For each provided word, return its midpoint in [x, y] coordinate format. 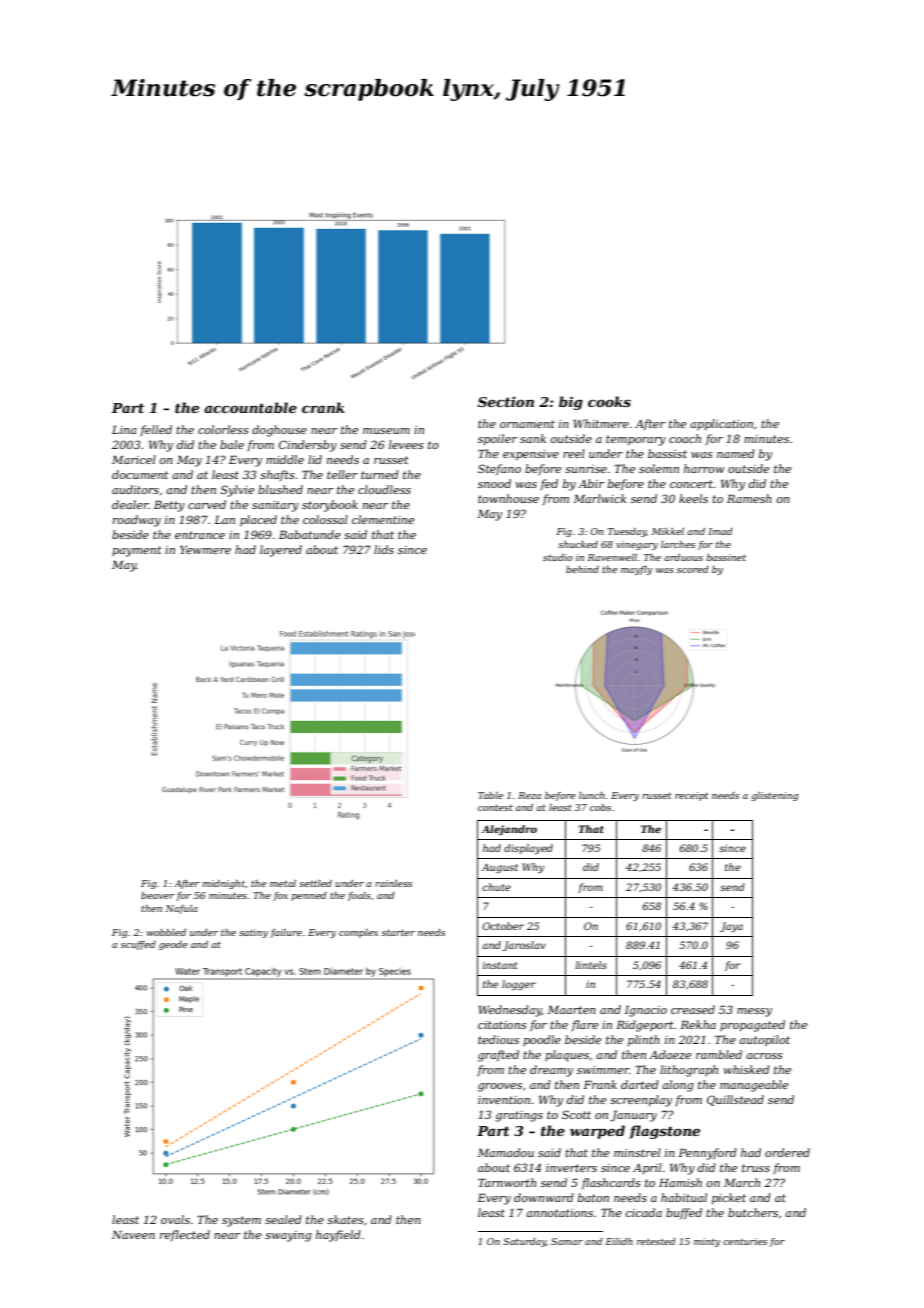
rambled [719, 1054]
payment [137, 551]
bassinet [726, 557]
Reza [529, 795]
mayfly [637, 570]
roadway [137, 521]
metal [283, 883]
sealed [283, 1219]
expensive [531, 455]
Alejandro [509, 830]
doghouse [279, 431]
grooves [500, 1087]
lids [384, 549]
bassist [667, 453]
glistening [775, 796]
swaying [288, 1236]
